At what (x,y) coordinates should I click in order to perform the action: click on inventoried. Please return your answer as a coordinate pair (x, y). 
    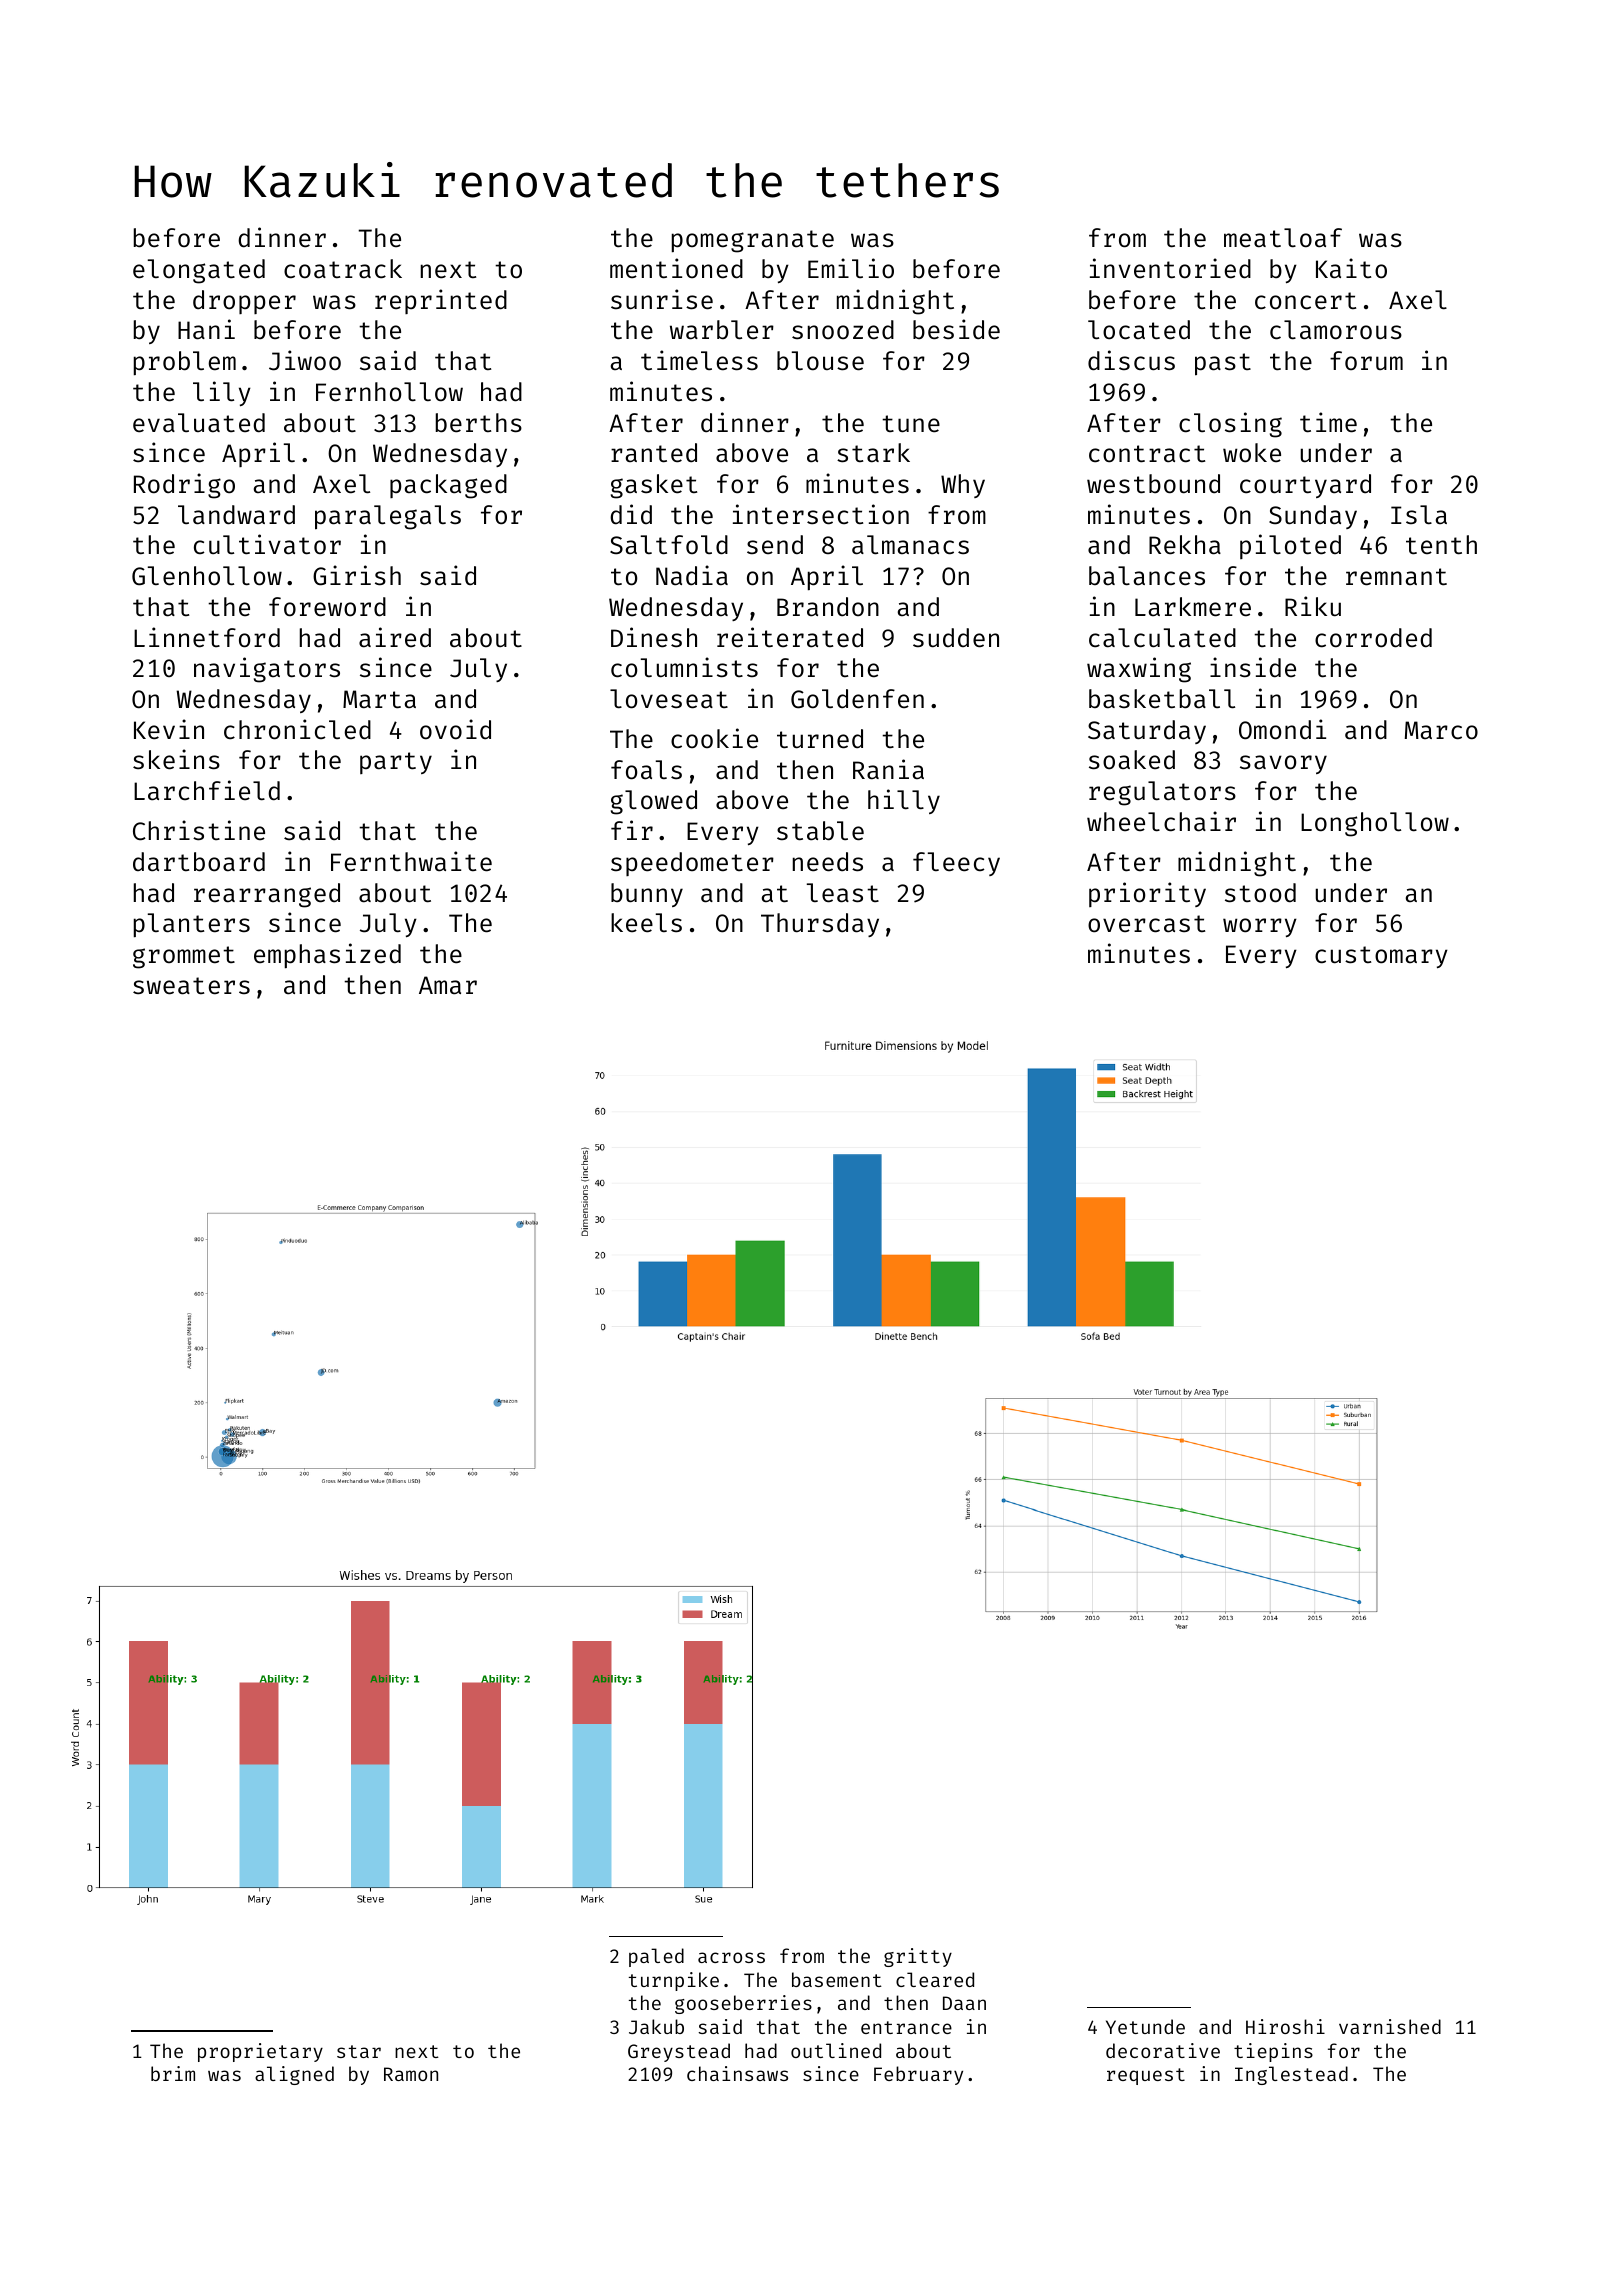
    Looking at the image, I should click on (1170, 268).
